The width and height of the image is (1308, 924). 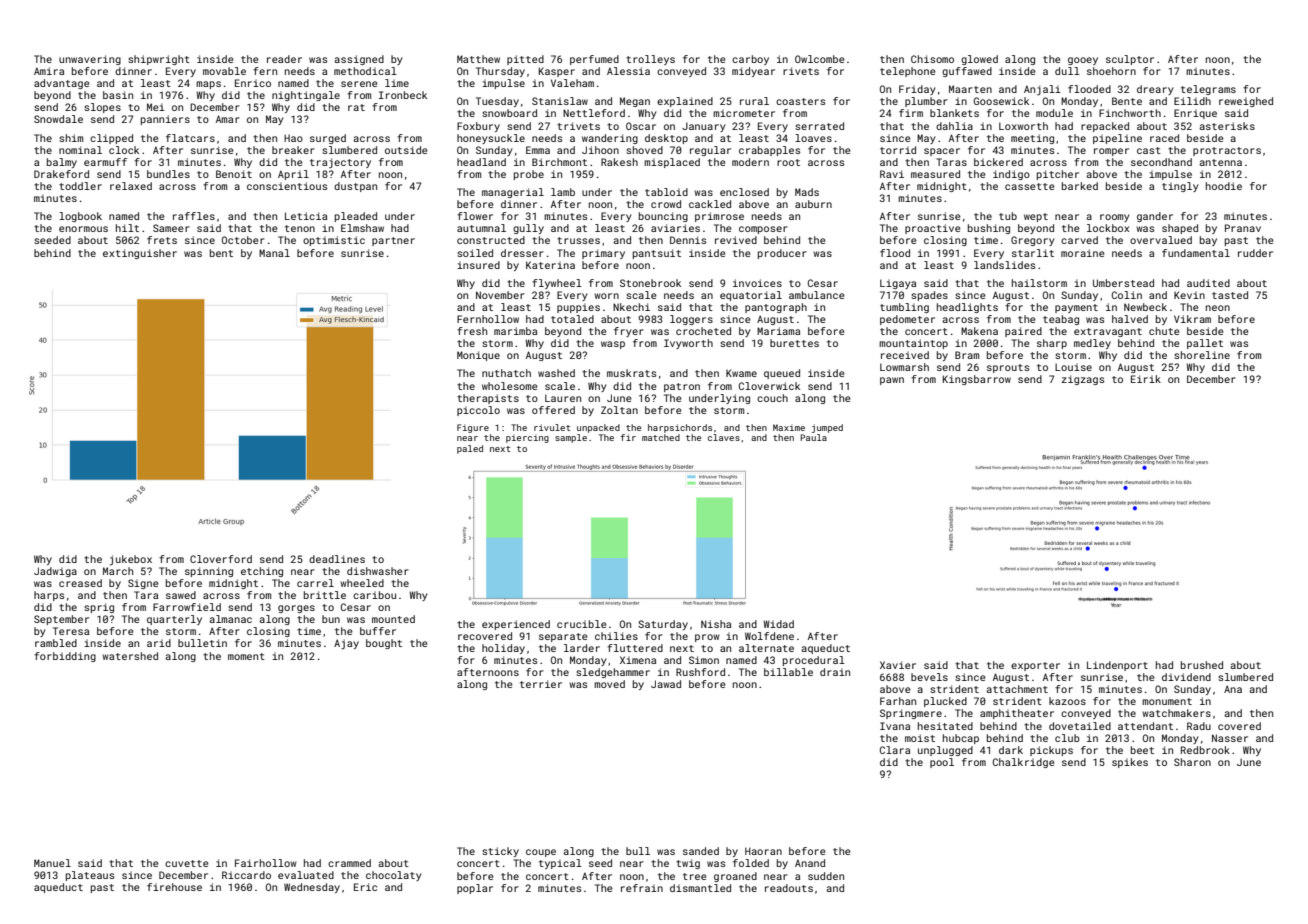 I want to click on sanded, so click(x=701, y=851).
